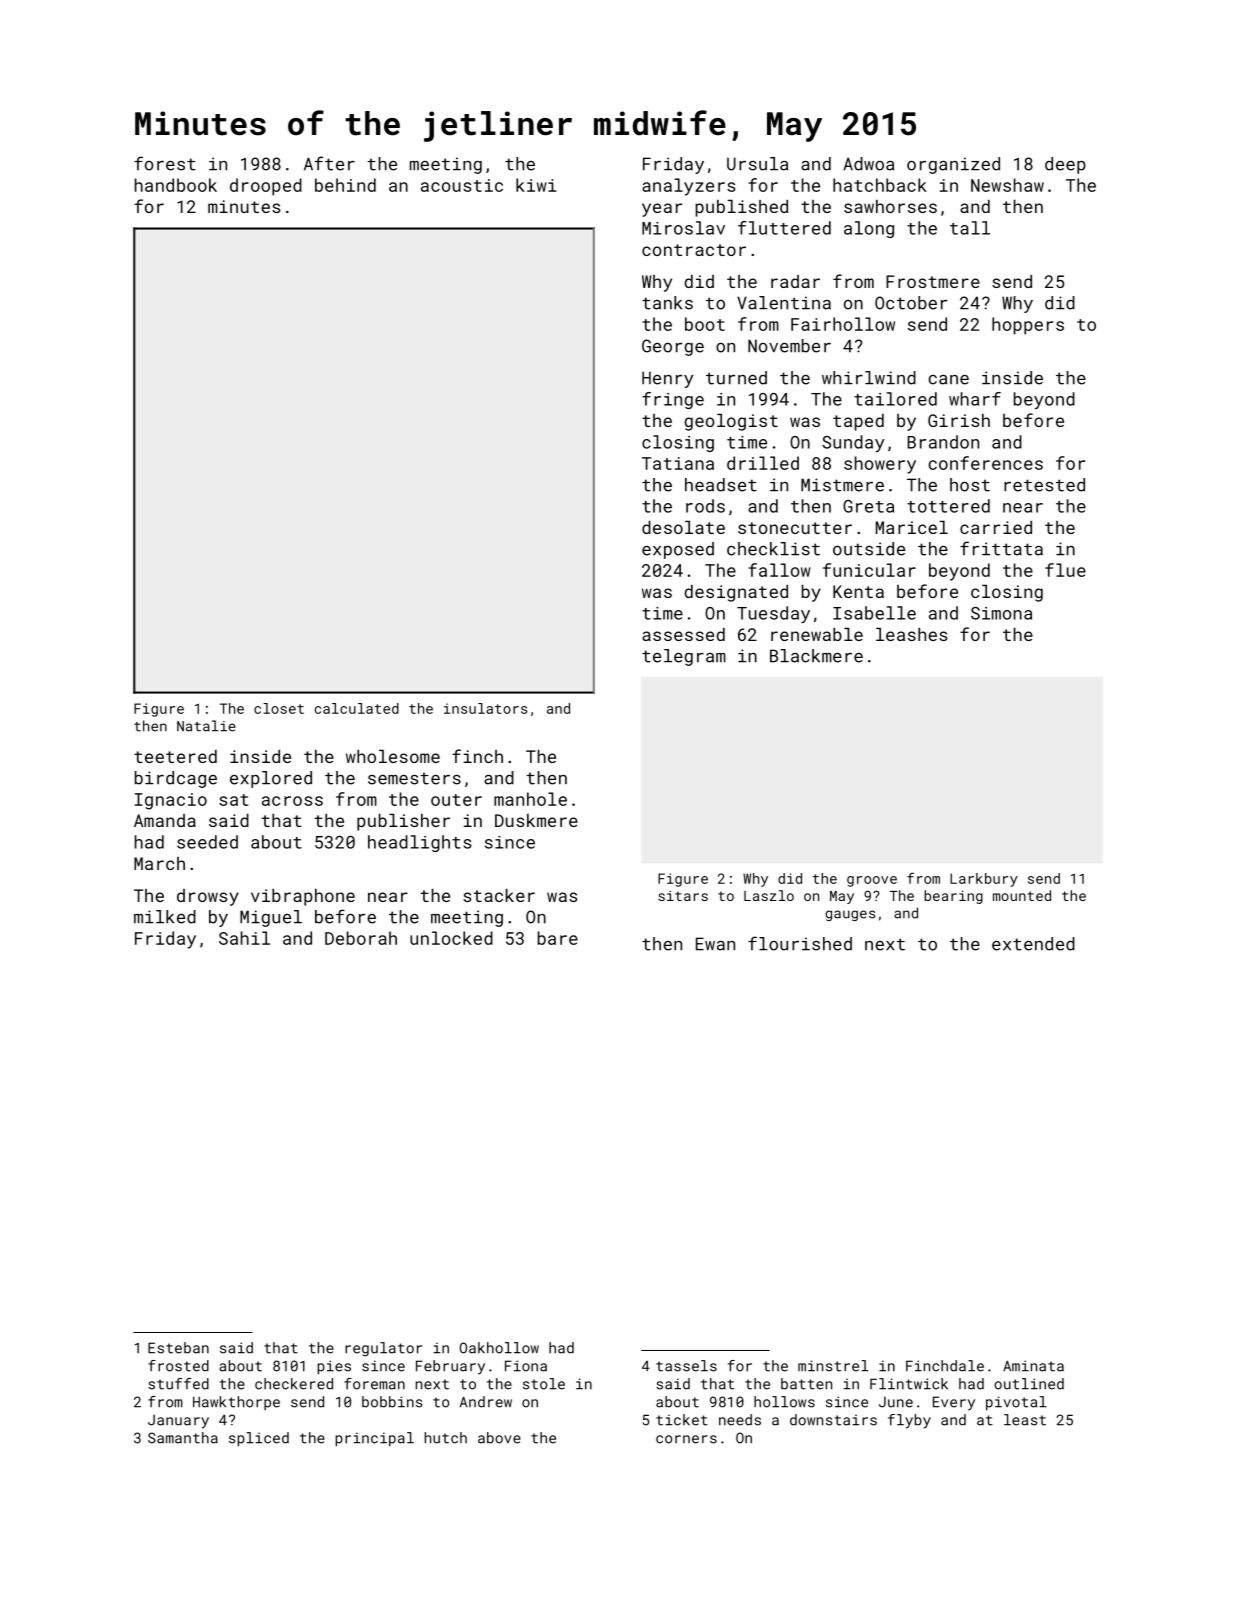 The height and width of the image is (1600, 1236). Describe the element at coordinates (683, 896) in the image. I see `sitars` at that location.
